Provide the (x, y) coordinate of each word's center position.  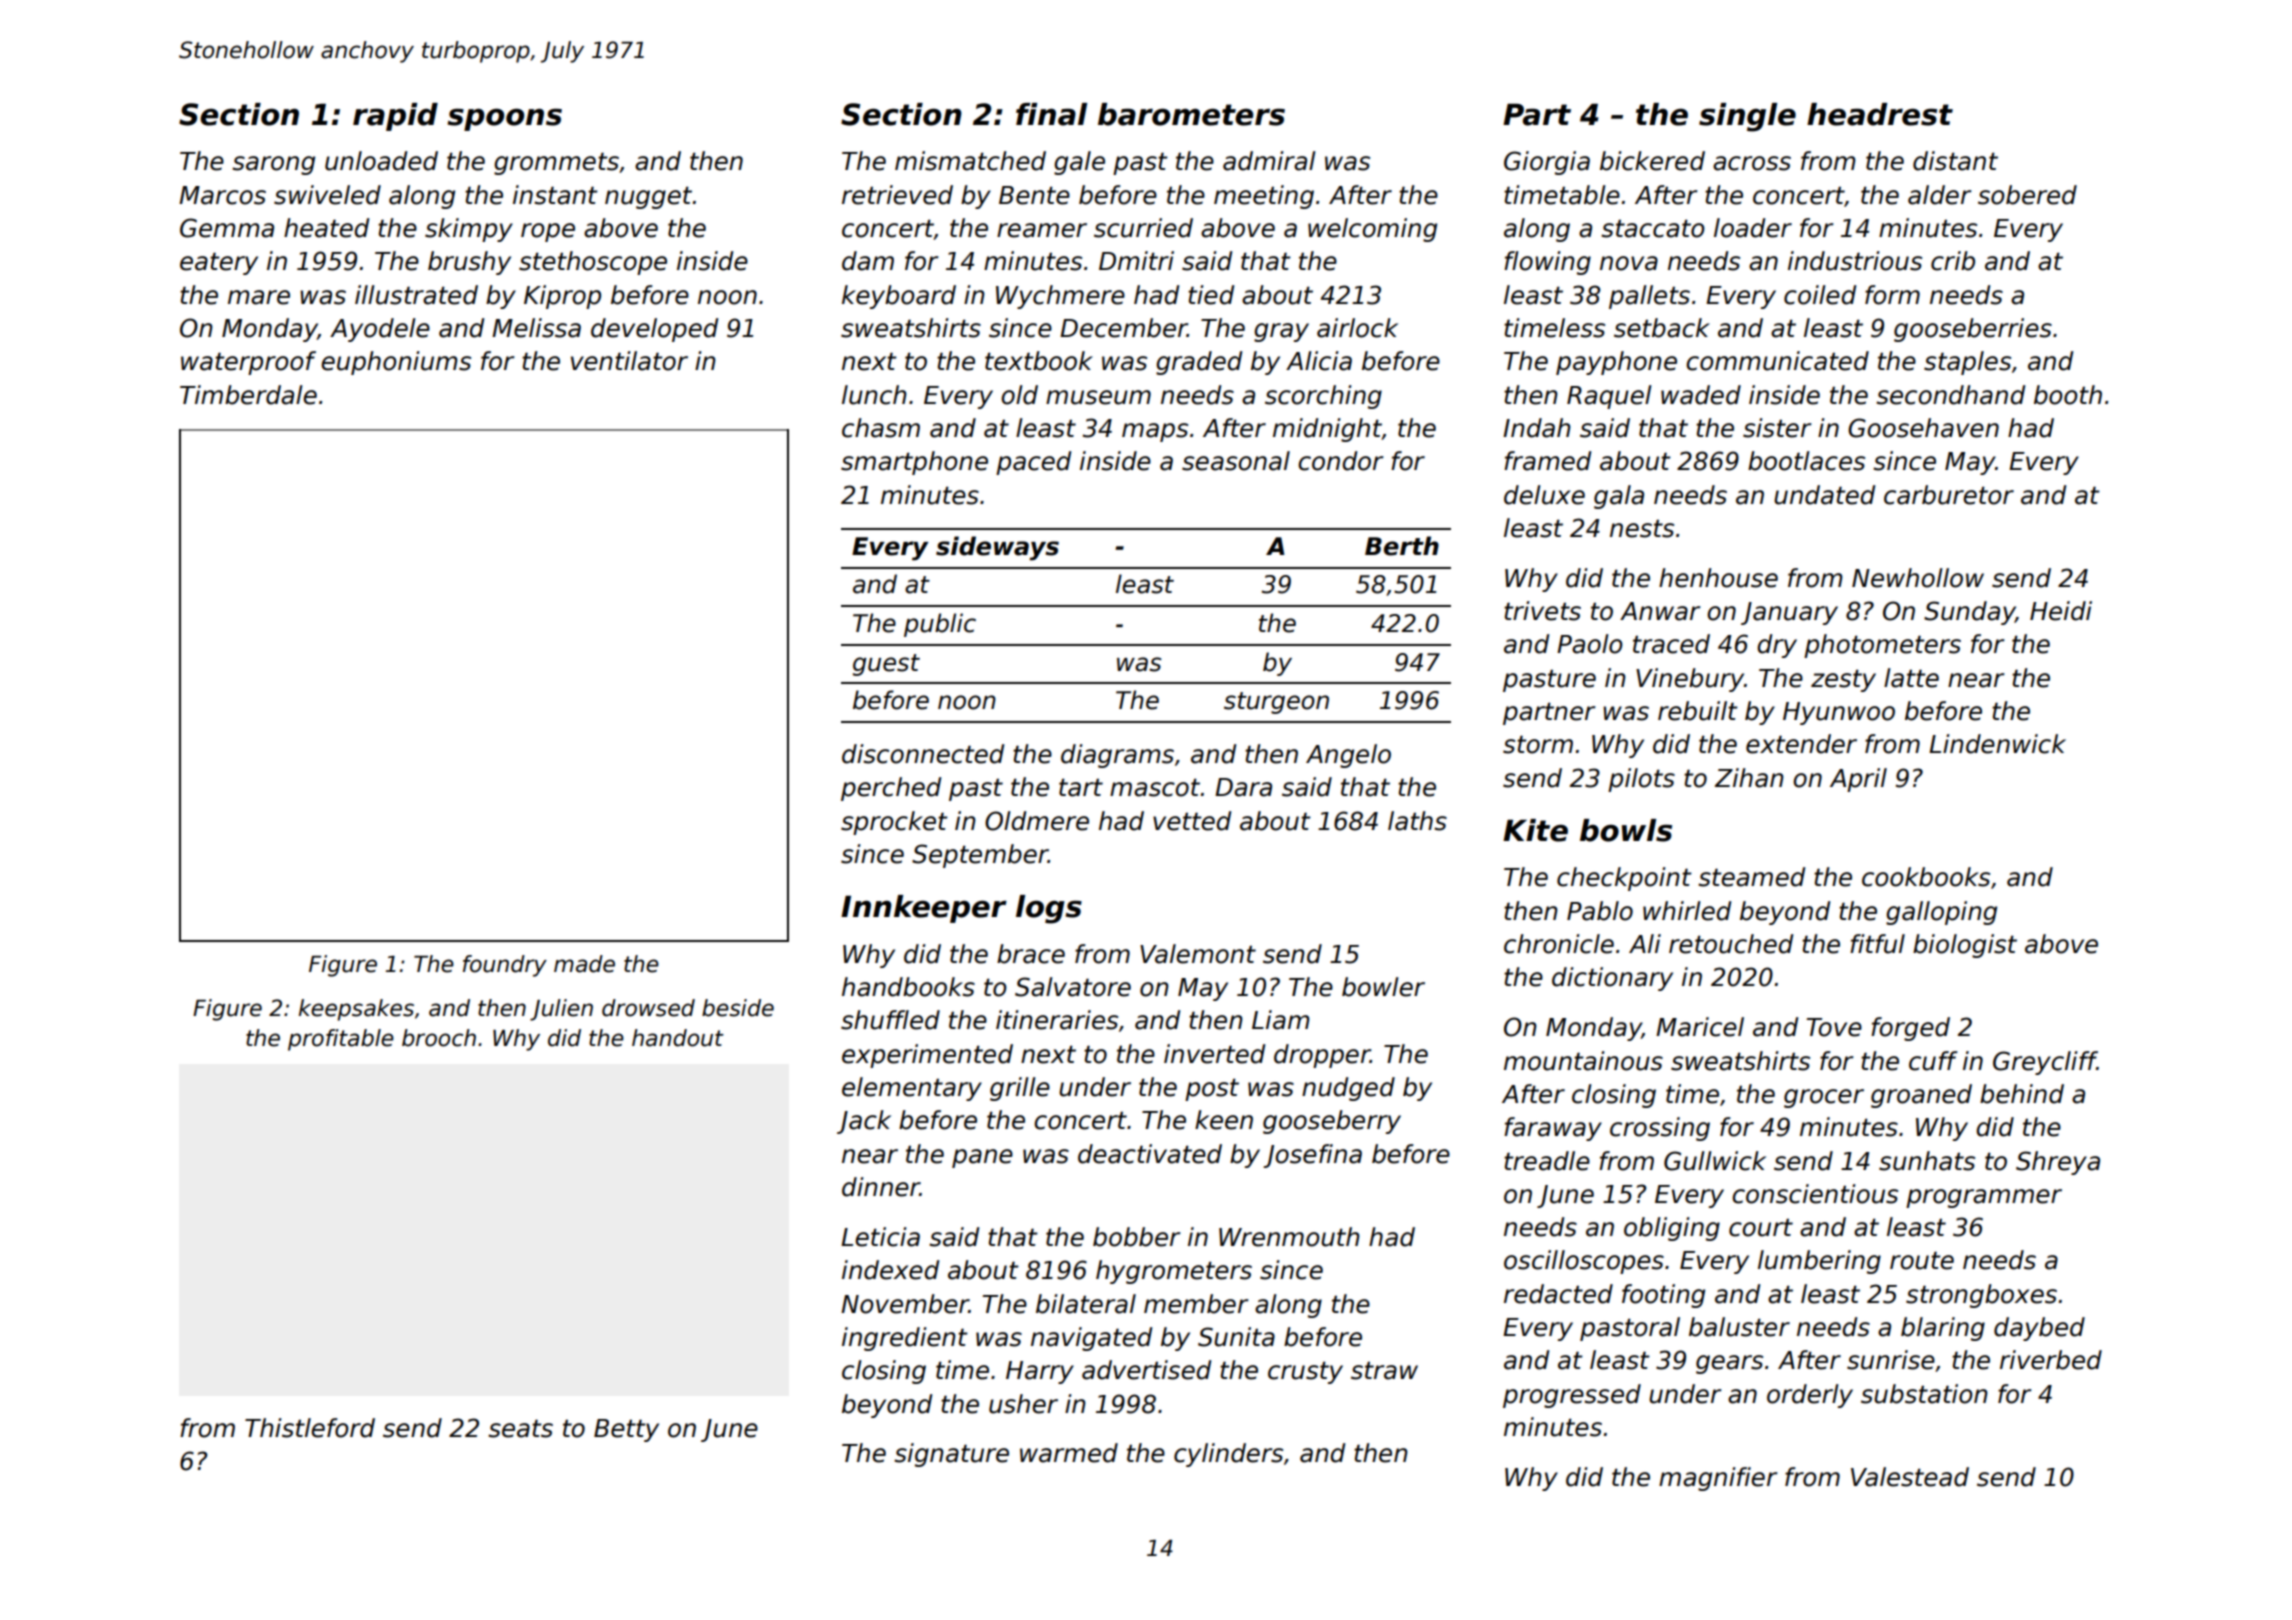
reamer (1042, 230)
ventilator (629, 361)
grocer (1824, 1098)
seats (520, 1429)
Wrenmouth (1289, 1237)
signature (951, 1455)
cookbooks (1926, 877)
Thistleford (310, 1428)
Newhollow (1918, 578)
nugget (648, 198)
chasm (881, 428)
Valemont (1198, 954)
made (584, 964)
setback (1662, 328)
